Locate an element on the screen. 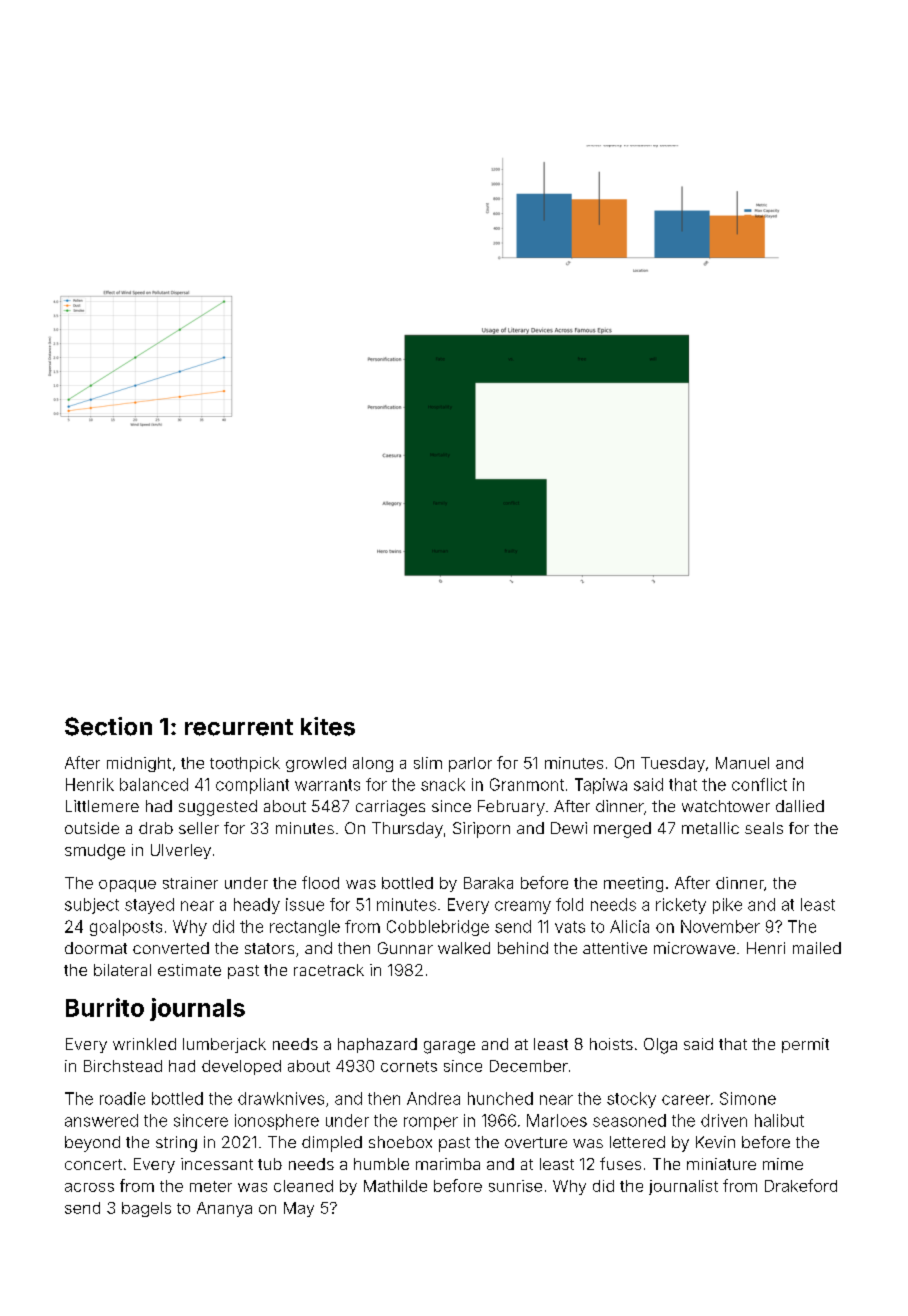  sunrise is located at coordinates (515, 1186).
